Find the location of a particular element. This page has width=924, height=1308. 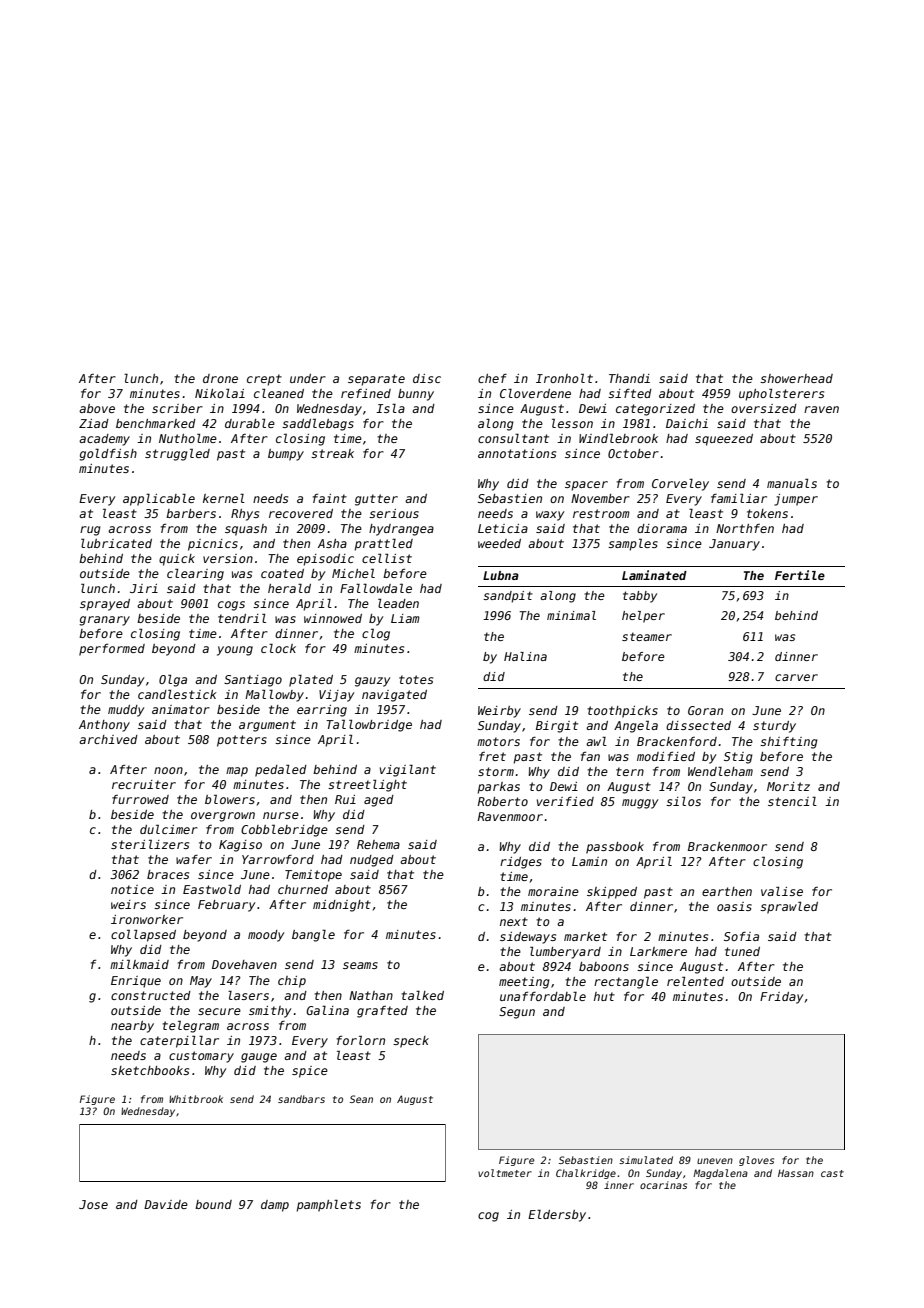

Ironholt is located at coordinates (564, 378).
